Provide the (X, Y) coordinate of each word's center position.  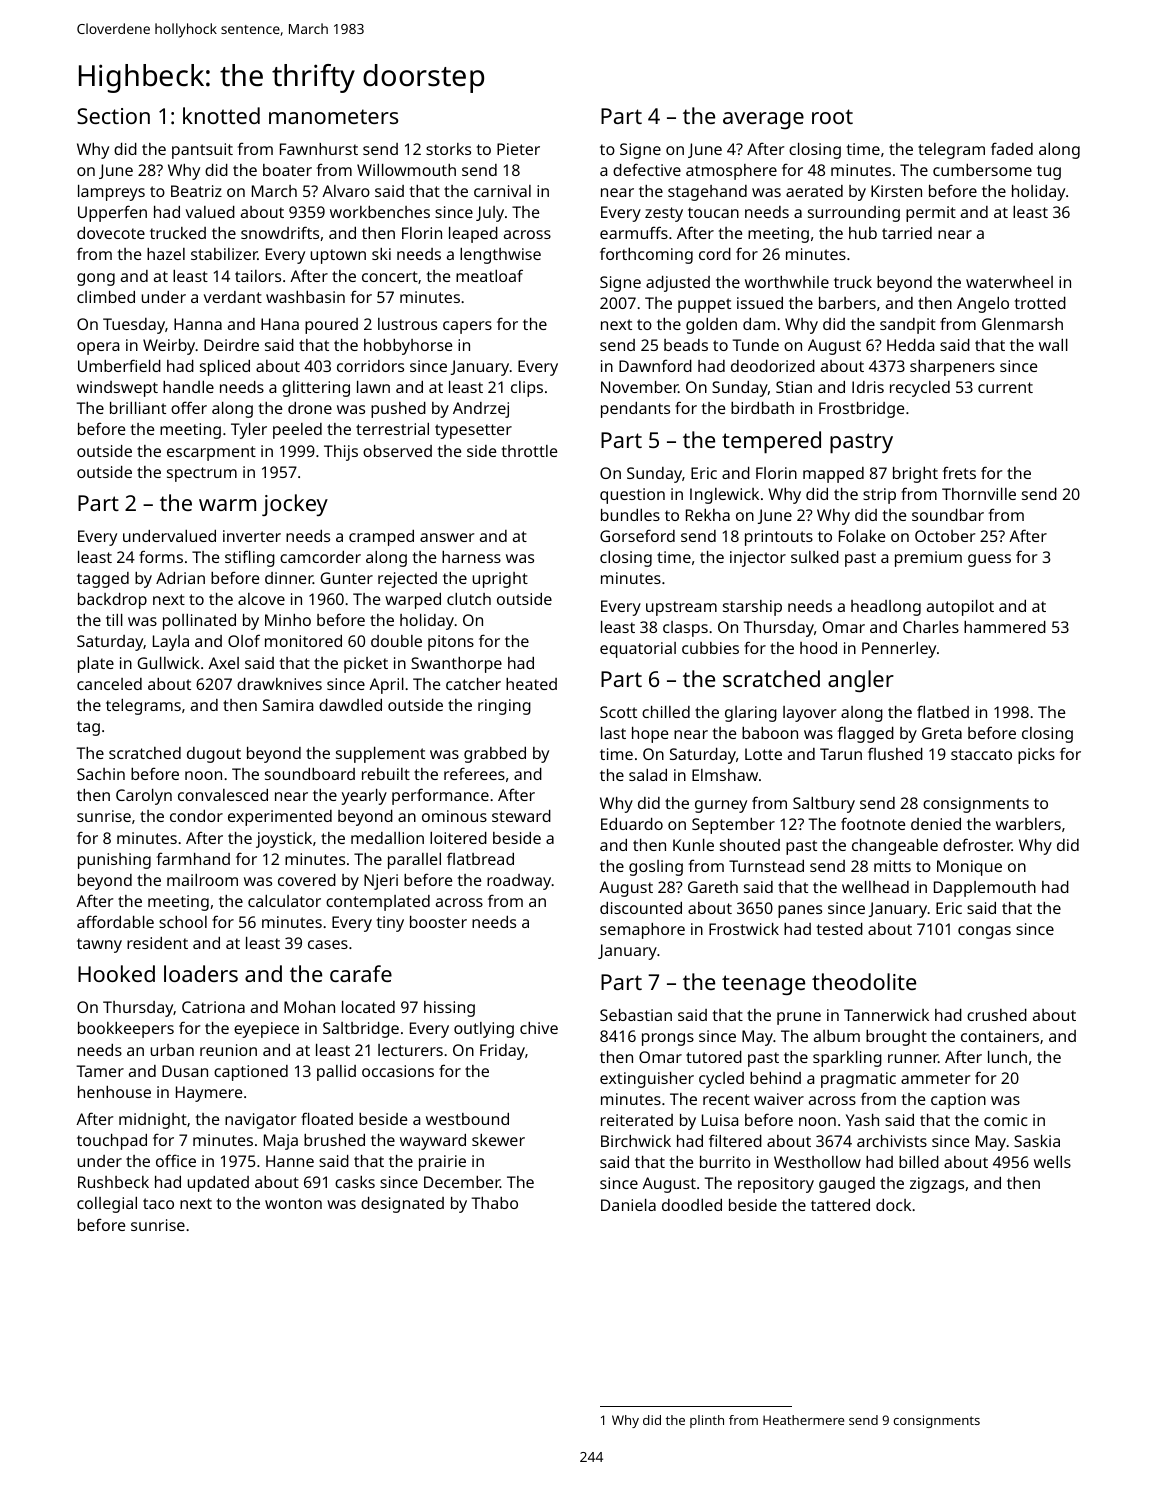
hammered (1005, 627)
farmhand (193, 858)
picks (1036, 756)
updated (218, 1184)
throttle (529, 451)
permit (931, 214)
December (462, 1182)
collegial (107, 1205)
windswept (117, 389)
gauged (847, 1185)
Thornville (979, 494)
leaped (473, 235)
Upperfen (112, 213)
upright (500, 580)
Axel (223, 663)
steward (521, 816)
